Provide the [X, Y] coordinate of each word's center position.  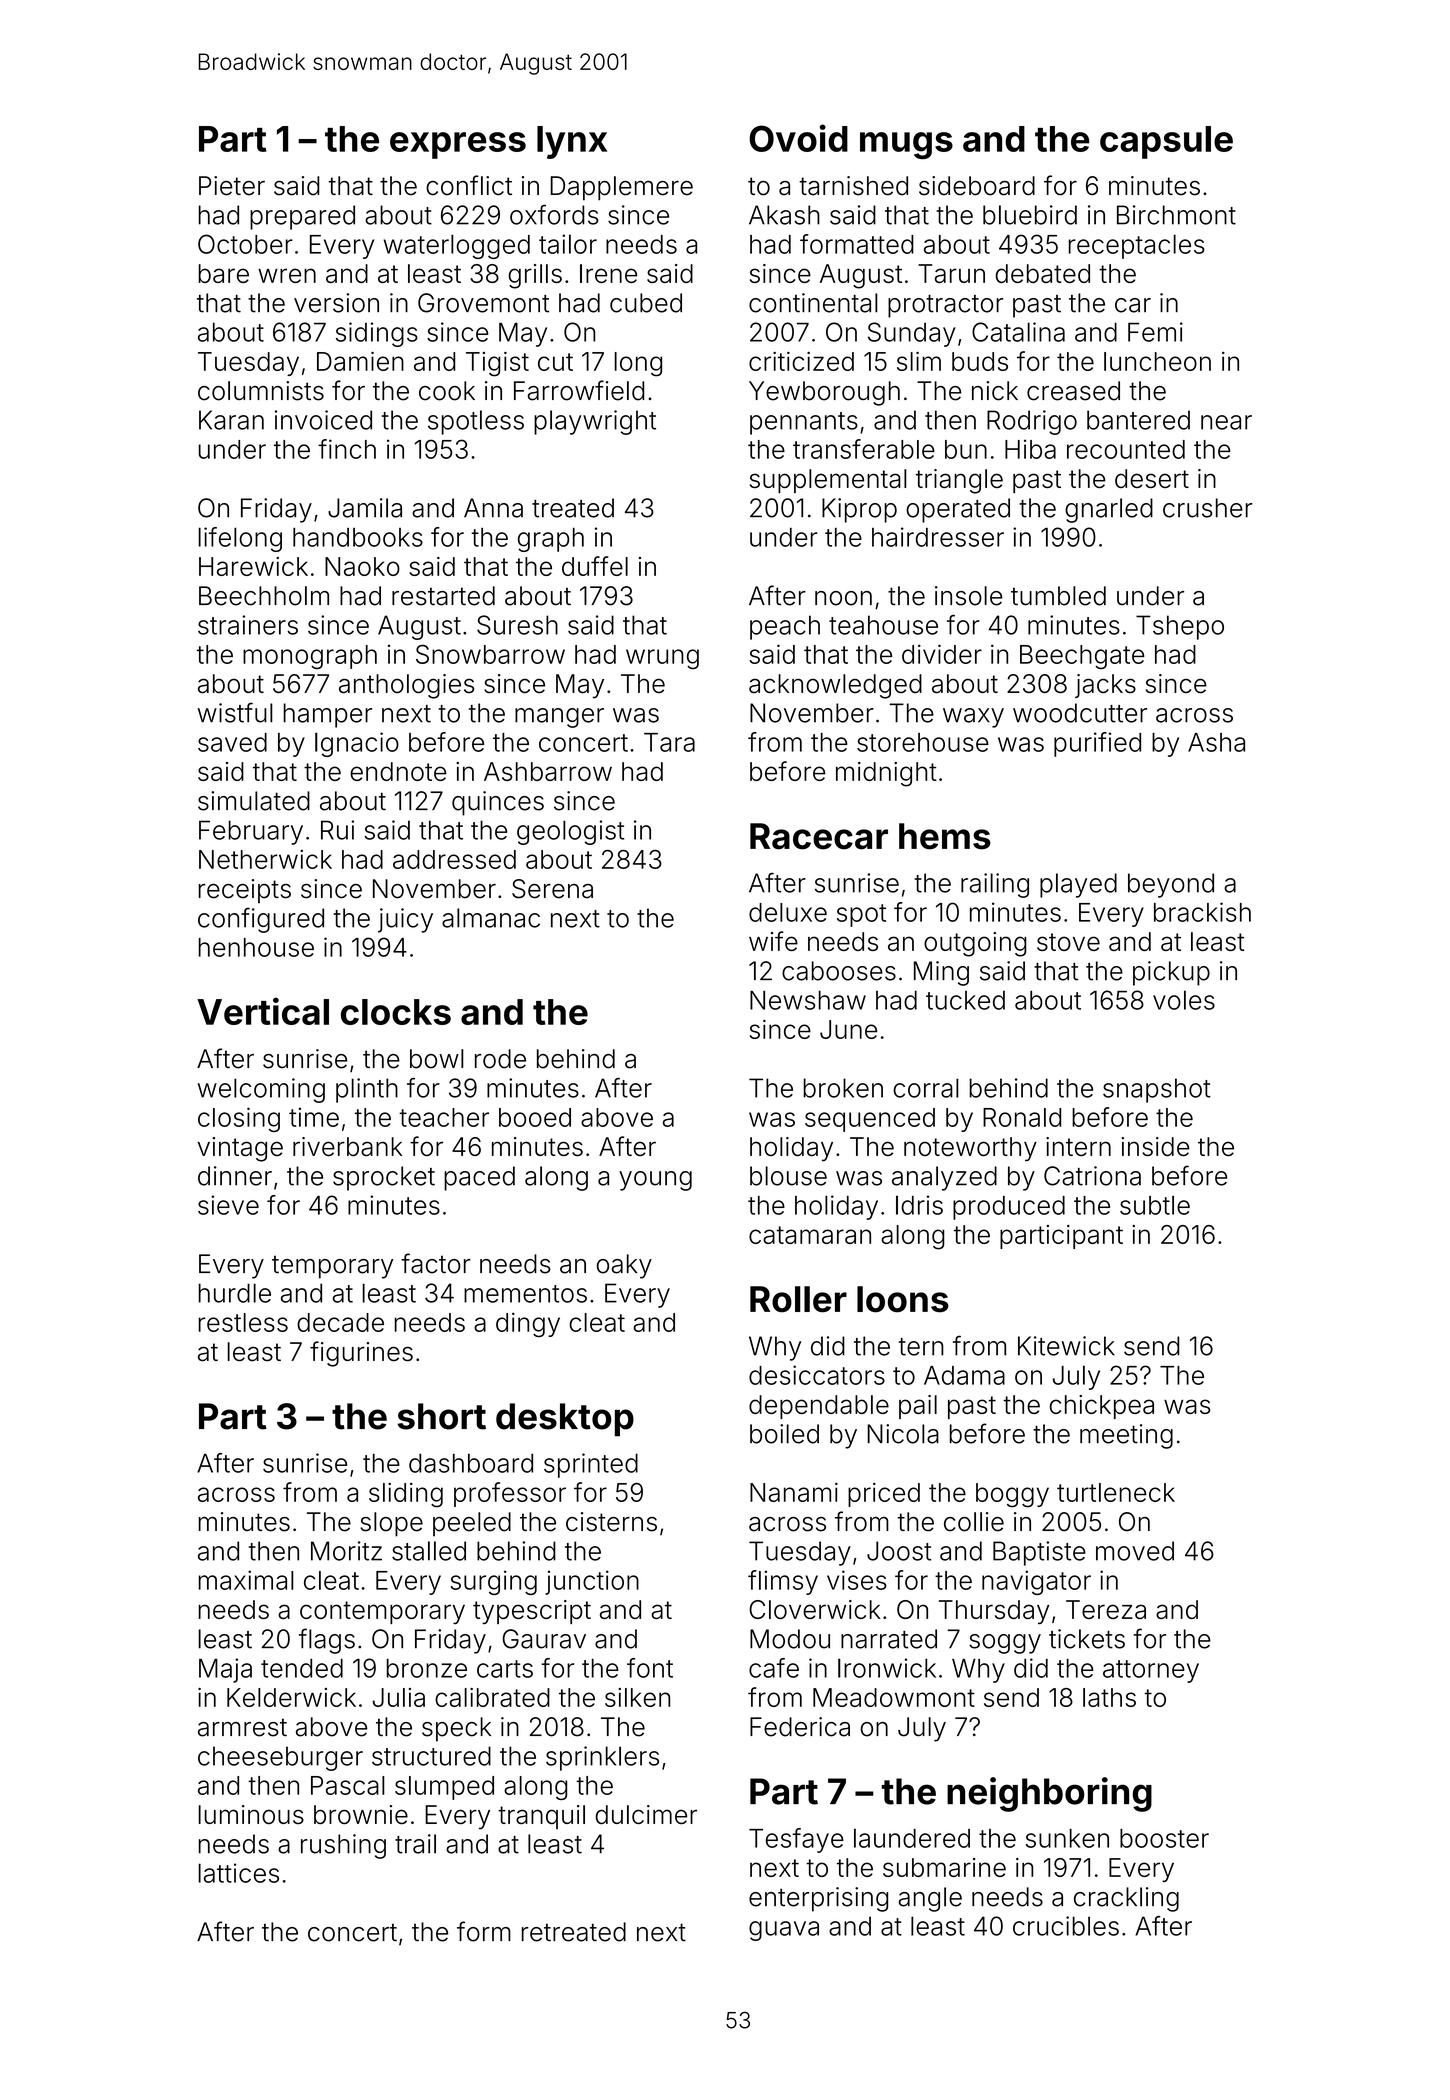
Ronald [1022, 1117]
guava [784, 1931]
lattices [238, 1873]
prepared [302, 217]
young [655, 1181]
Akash [784, 215]
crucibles [1066, 1926]
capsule [1166, 142]
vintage [240, 1149]
